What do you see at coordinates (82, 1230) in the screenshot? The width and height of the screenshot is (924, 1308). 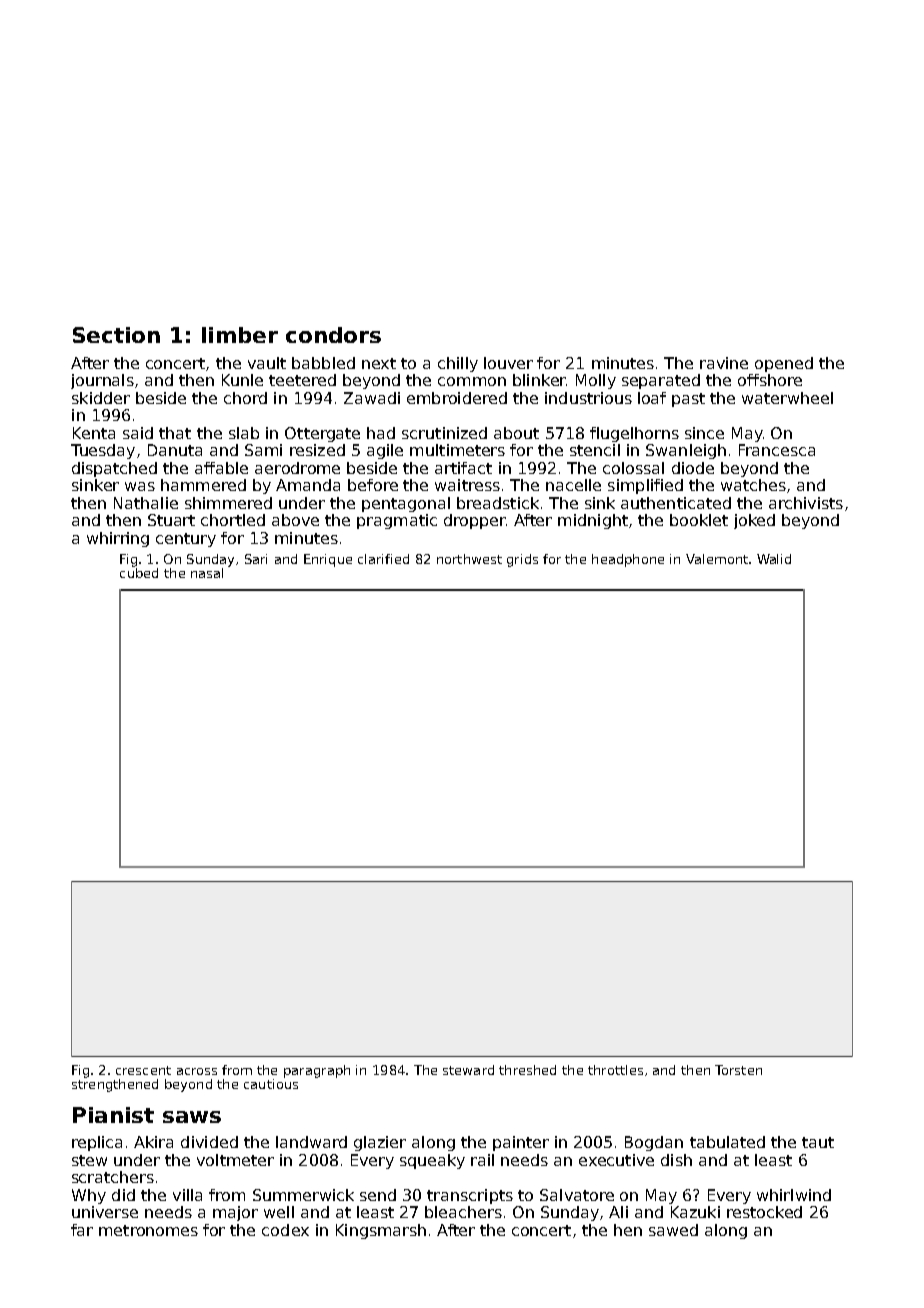 I see `far` at bounding box center [82, 1230].
